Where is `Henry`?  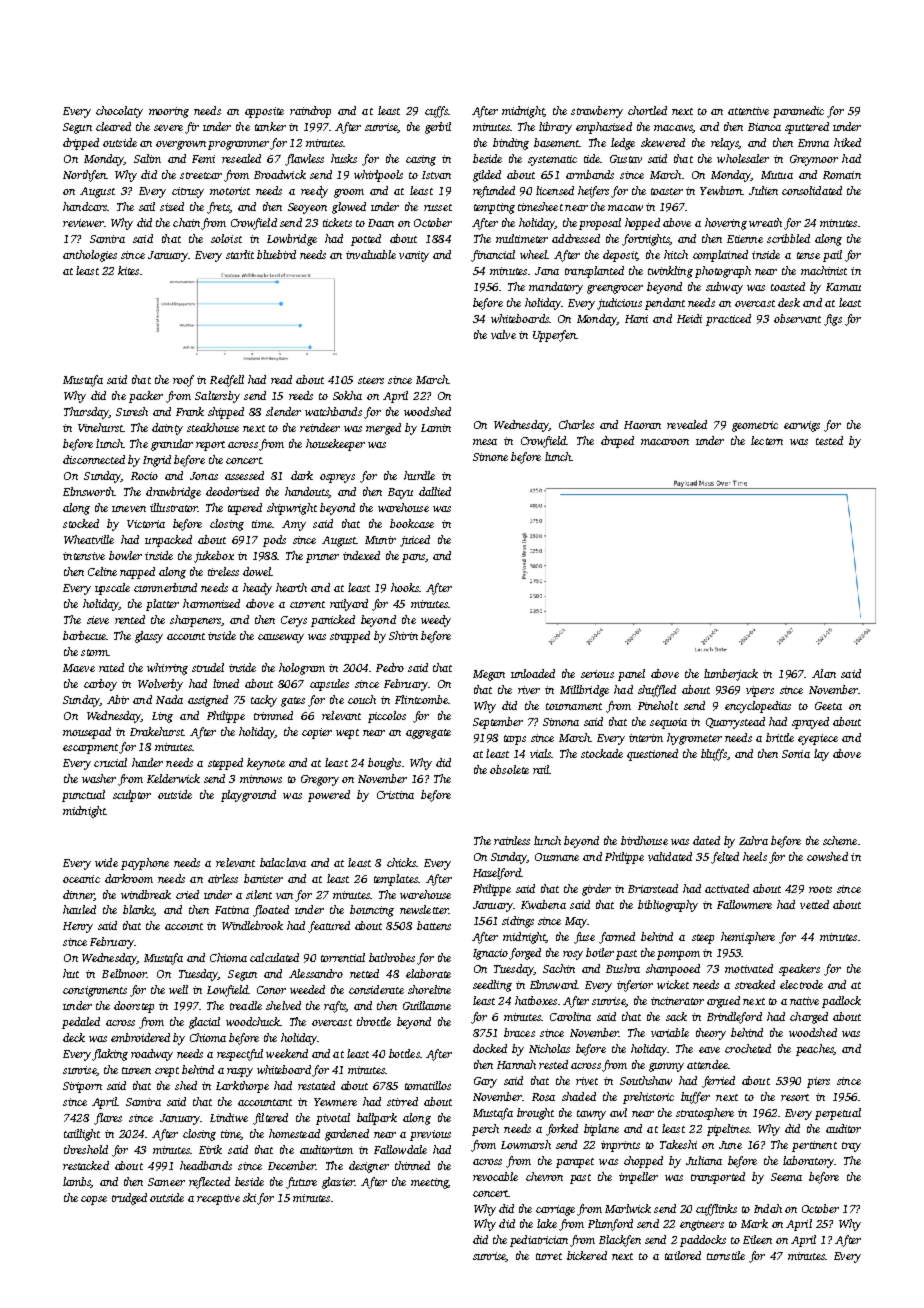
Henry is located at coordinates (78, 927).
